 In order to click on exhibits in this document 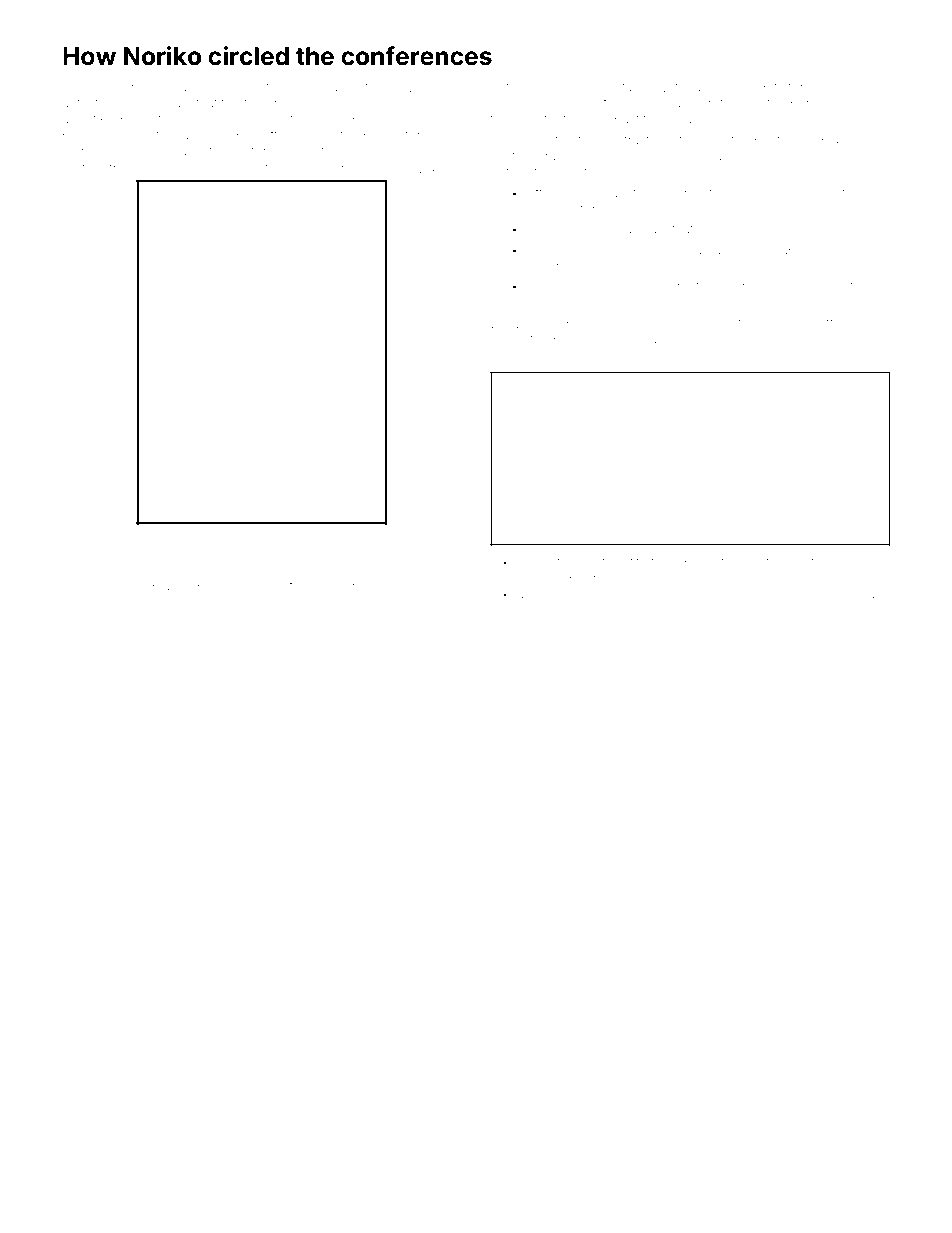, I will do `click(760, 87)`.
